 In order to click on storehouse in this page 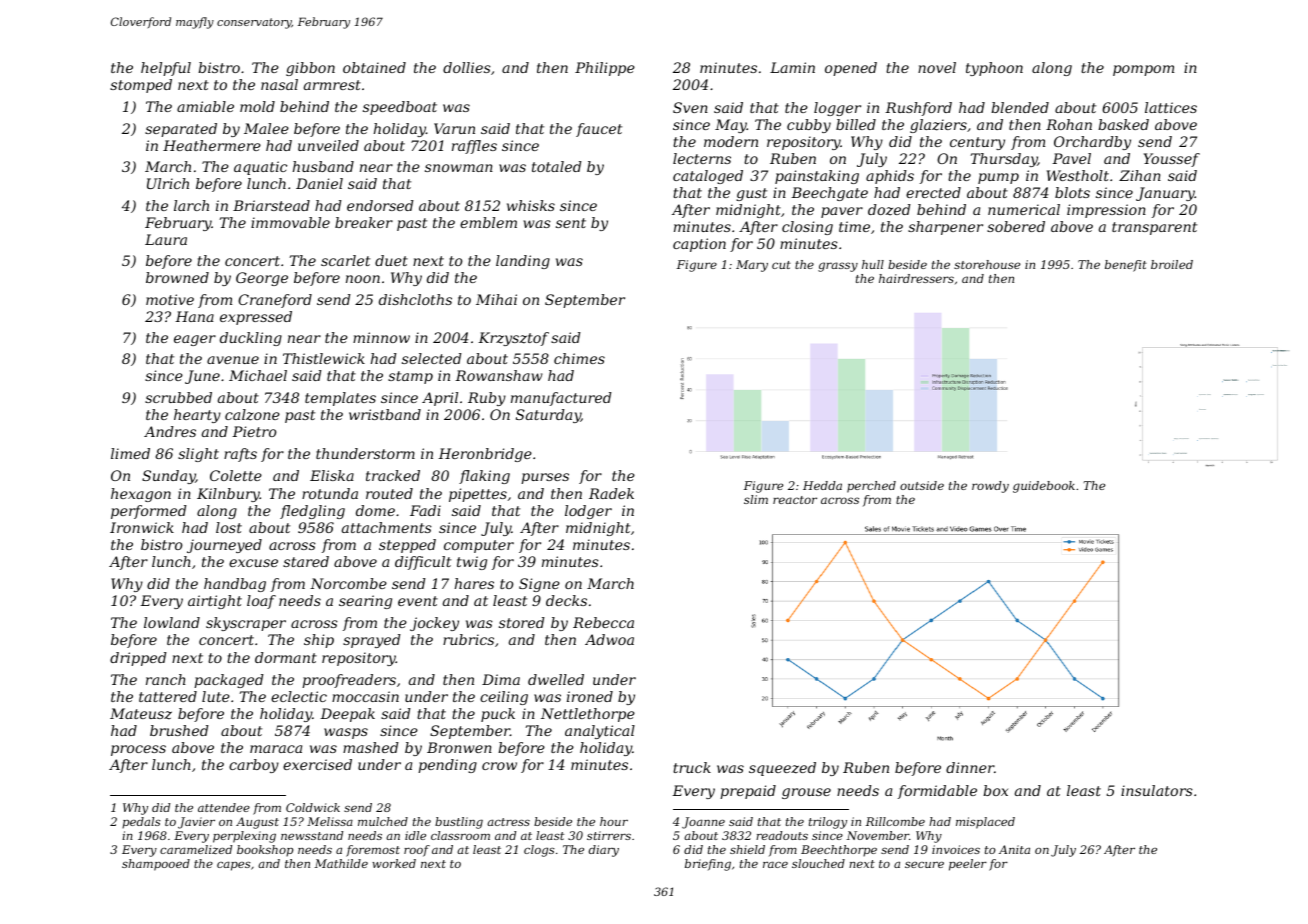, I will do `click(987, 264)`.
